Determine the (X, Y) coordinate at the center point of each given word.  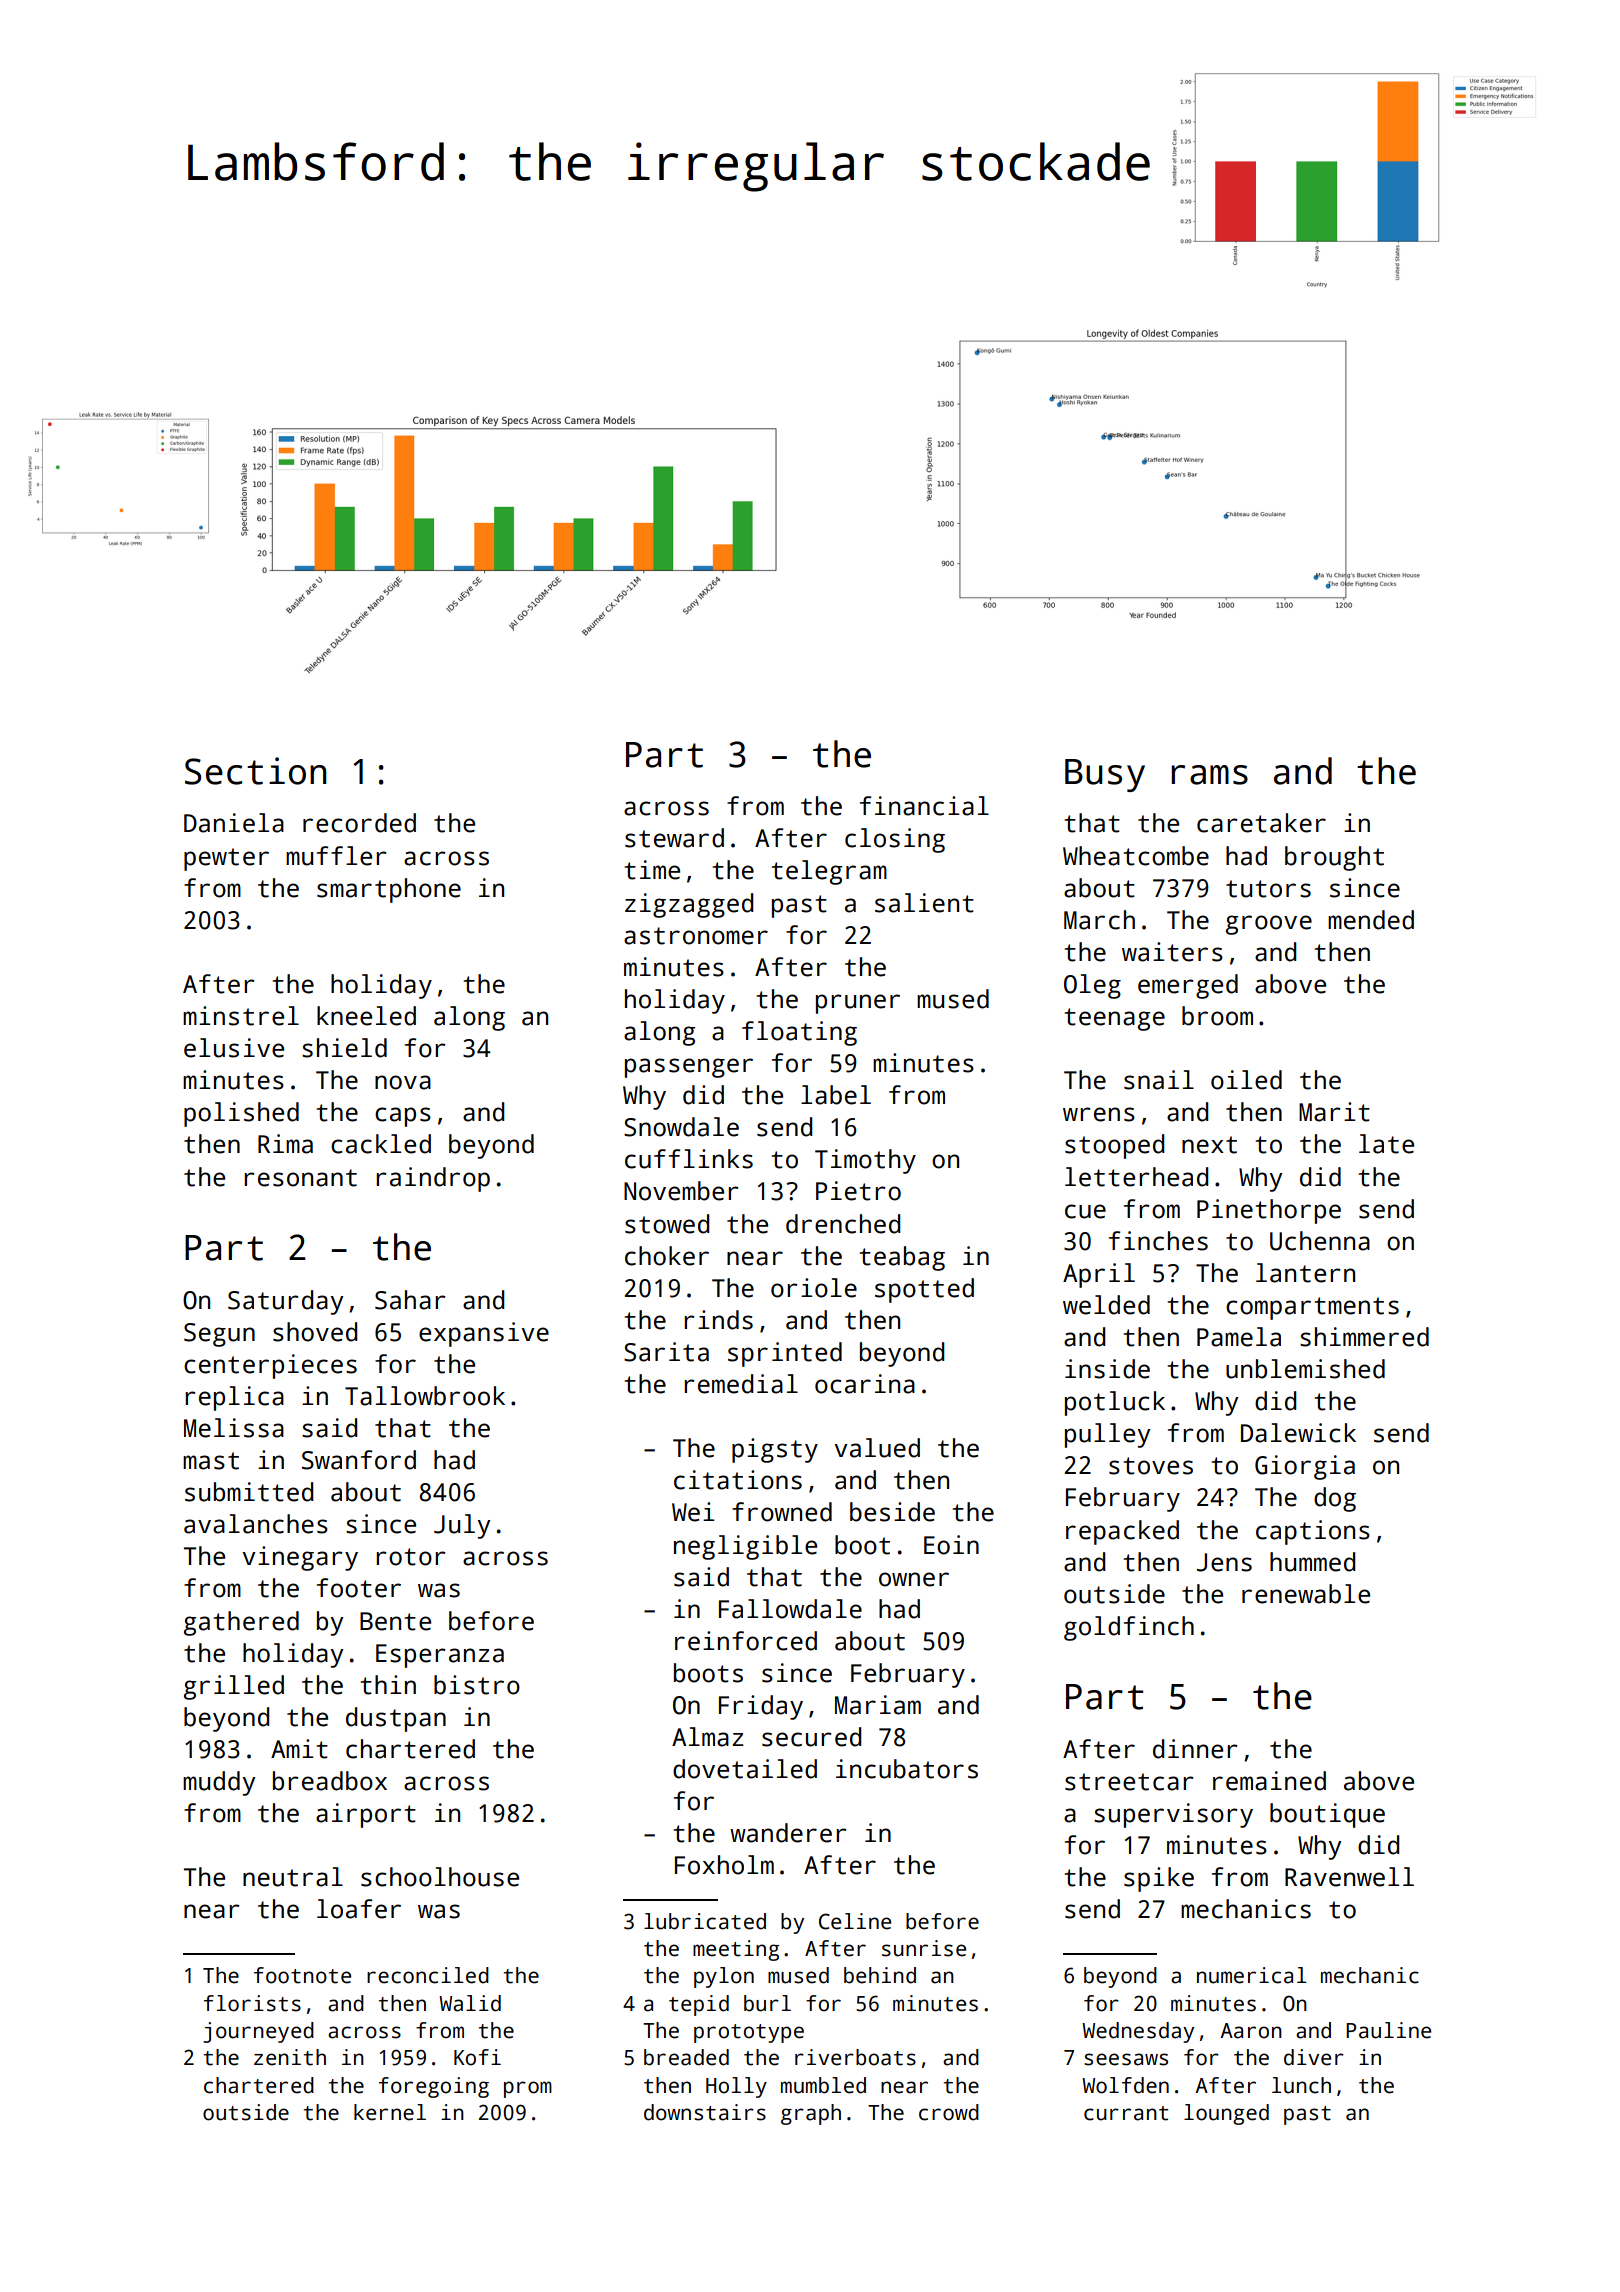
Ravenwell (1349, 1877)
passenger (689, 1068)
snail (1159, 1080)
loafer (359, 1909)
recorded (359, 823)
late (1386, 1144)
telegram (829, 872)
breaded (686, 2057)
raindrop (433, 1179)
